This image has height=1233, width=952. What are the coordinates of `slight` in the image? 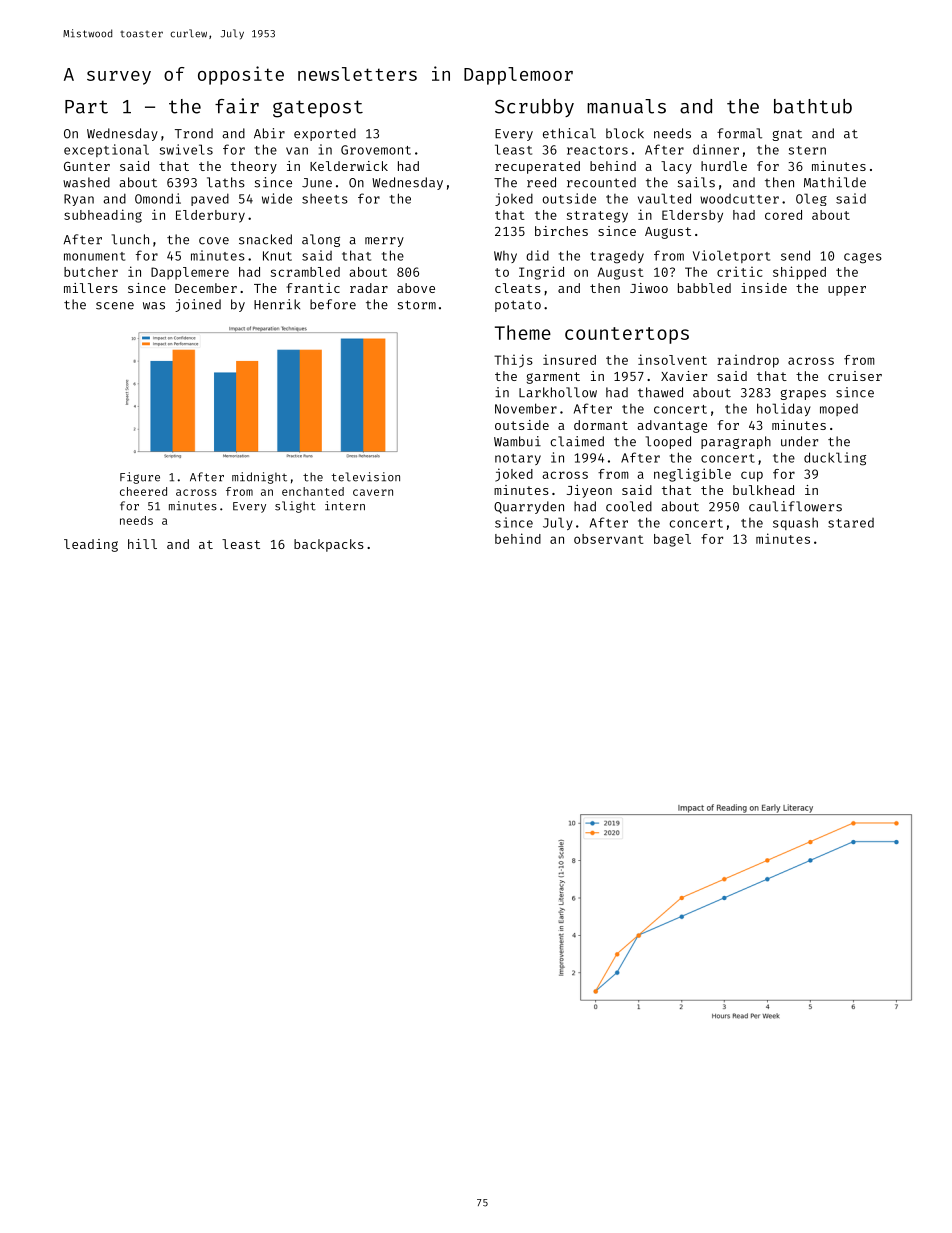 It's located at (295, 507).
